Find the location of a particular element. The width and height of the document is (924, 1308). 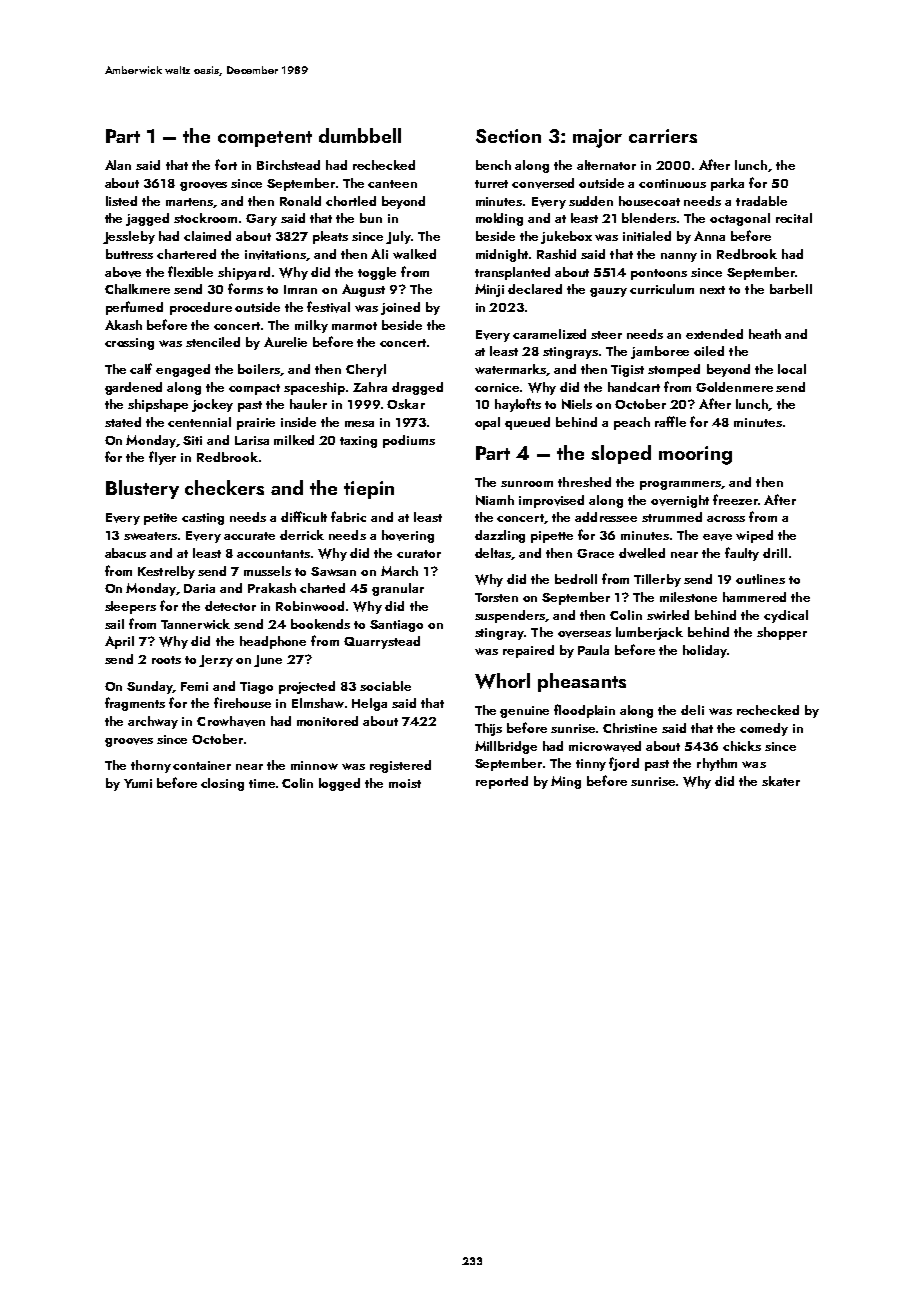

perfumed is located at coordinates (134, 308).
